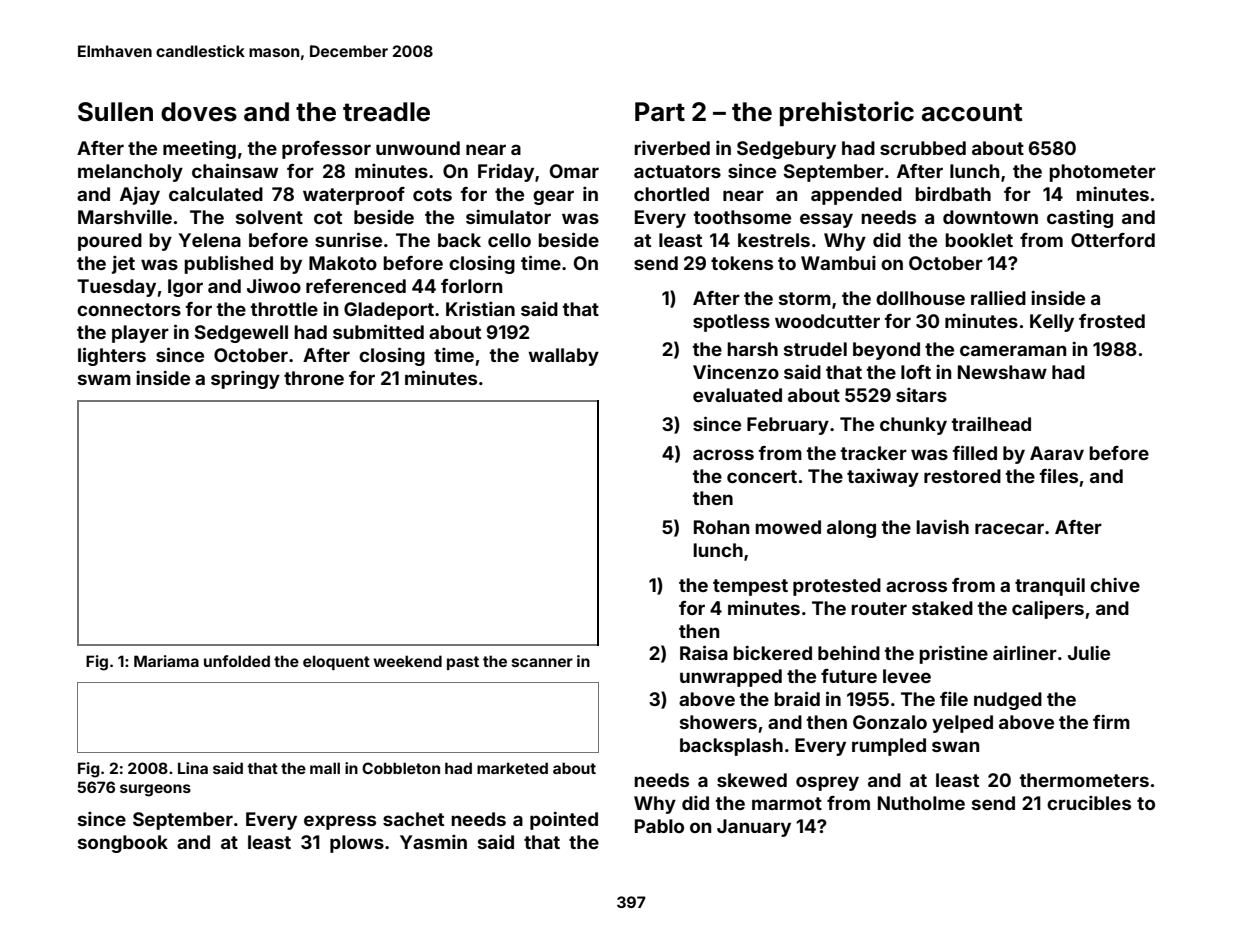 The width and height of the screenshot is (1233, 952). I want to click on toothsome, so click(742, 217).
